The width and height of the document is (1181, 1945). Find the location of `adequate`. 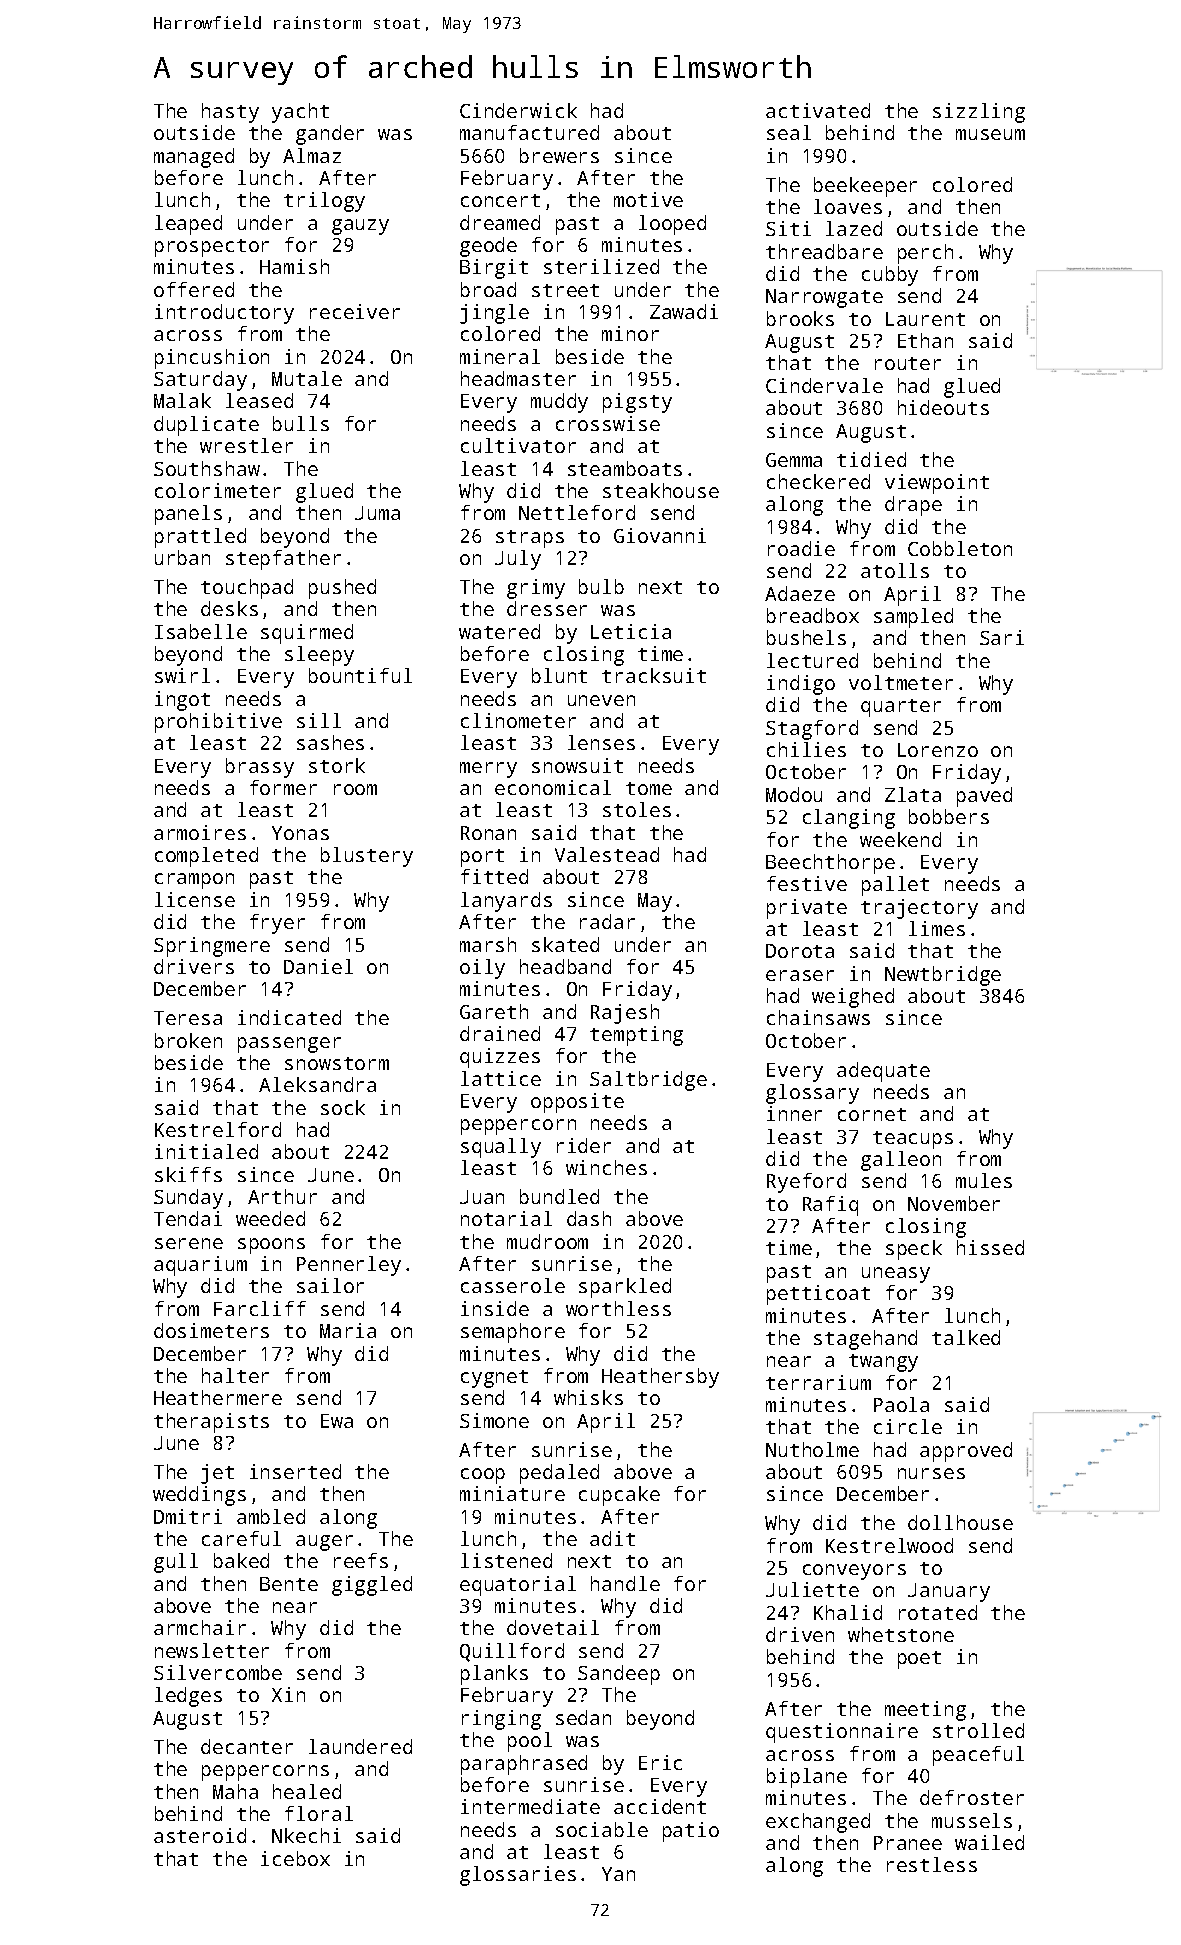

adequate is located at coordinates (883, 1072).
